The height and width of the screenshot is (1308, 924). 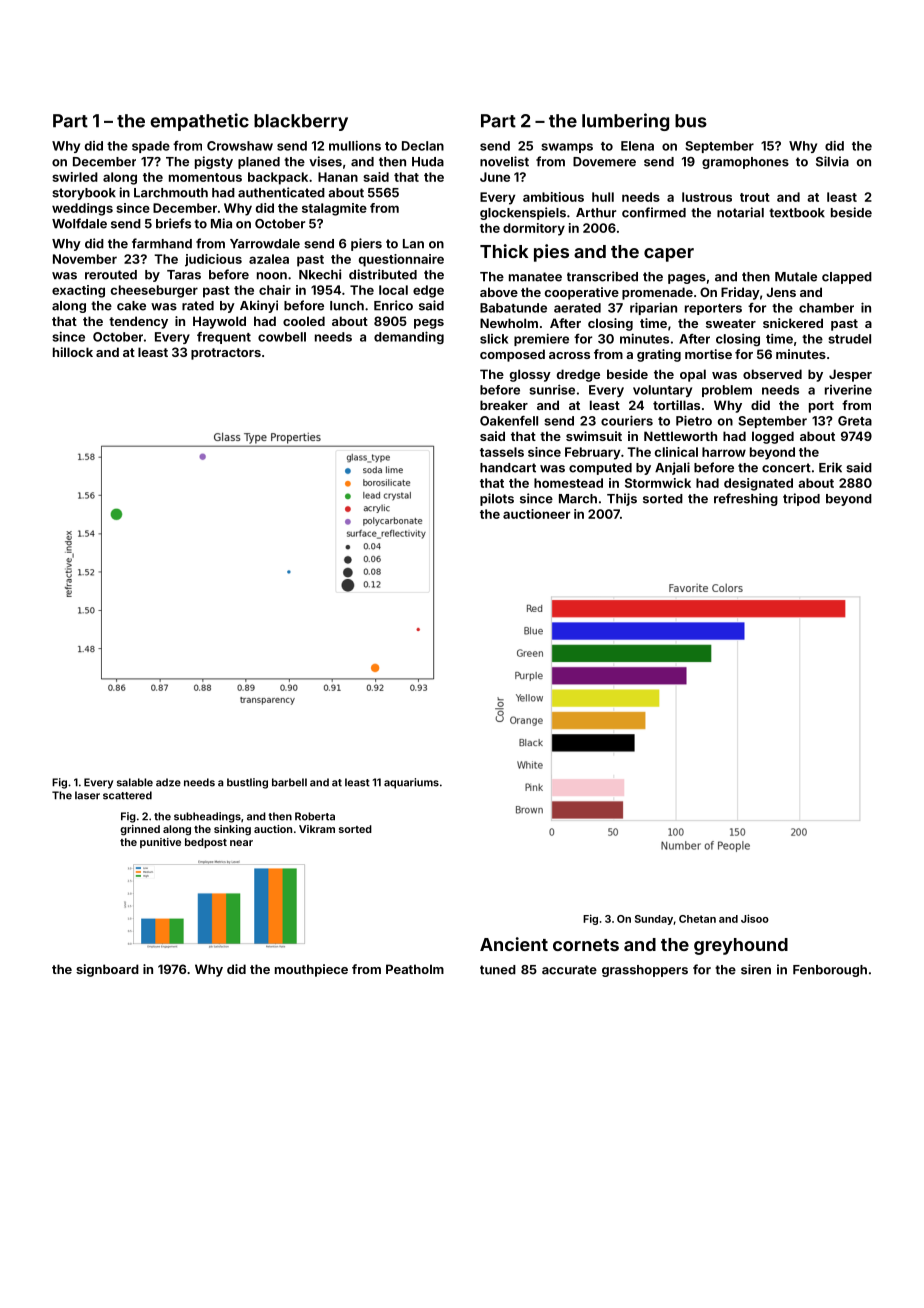 What do you see at coordinates (502, 452) in the screenshot?
I see `tassels` at bounding box center [502, 452].
